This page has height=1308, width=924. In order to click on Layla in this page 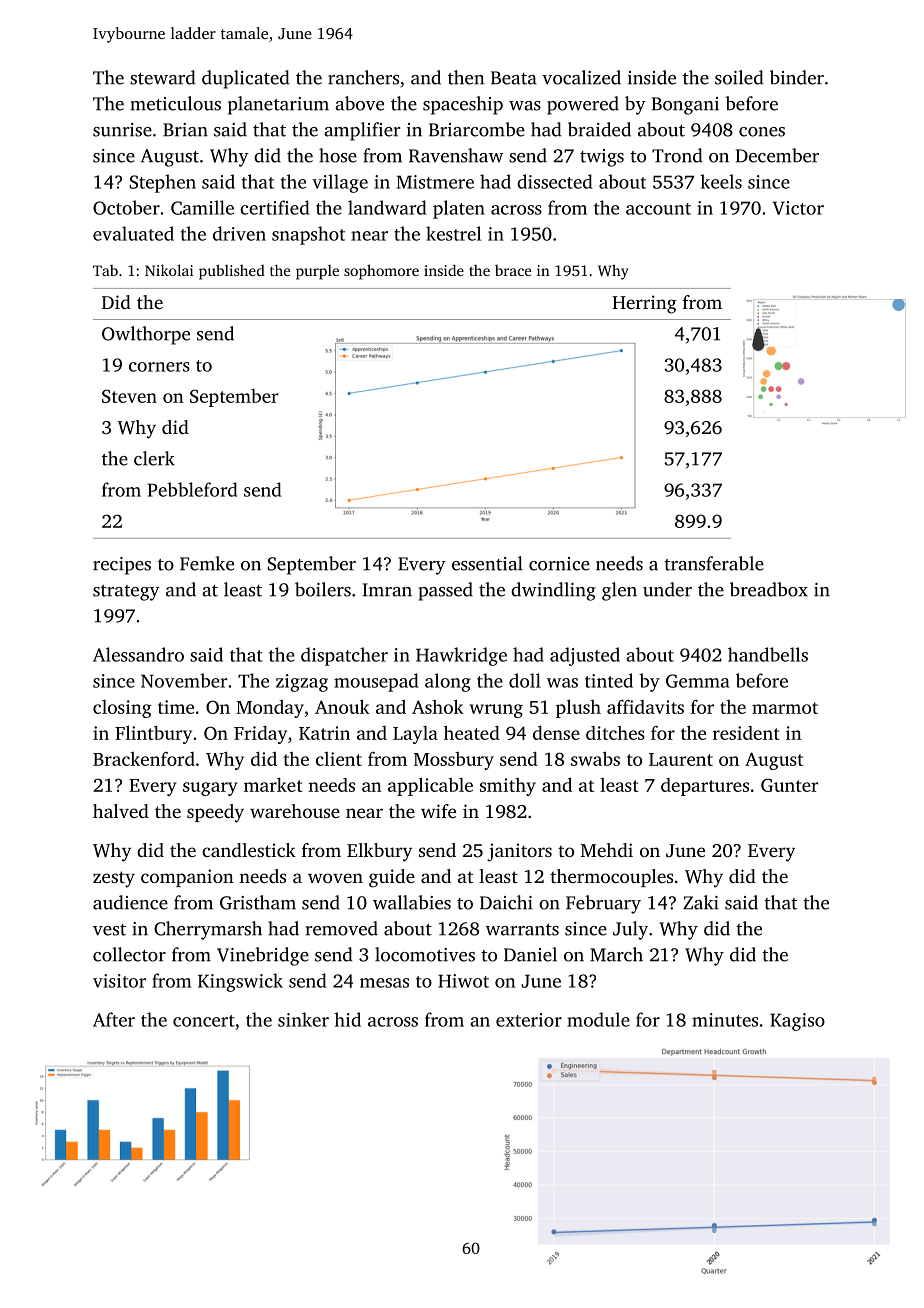, I will do `click(415, 735)`.
